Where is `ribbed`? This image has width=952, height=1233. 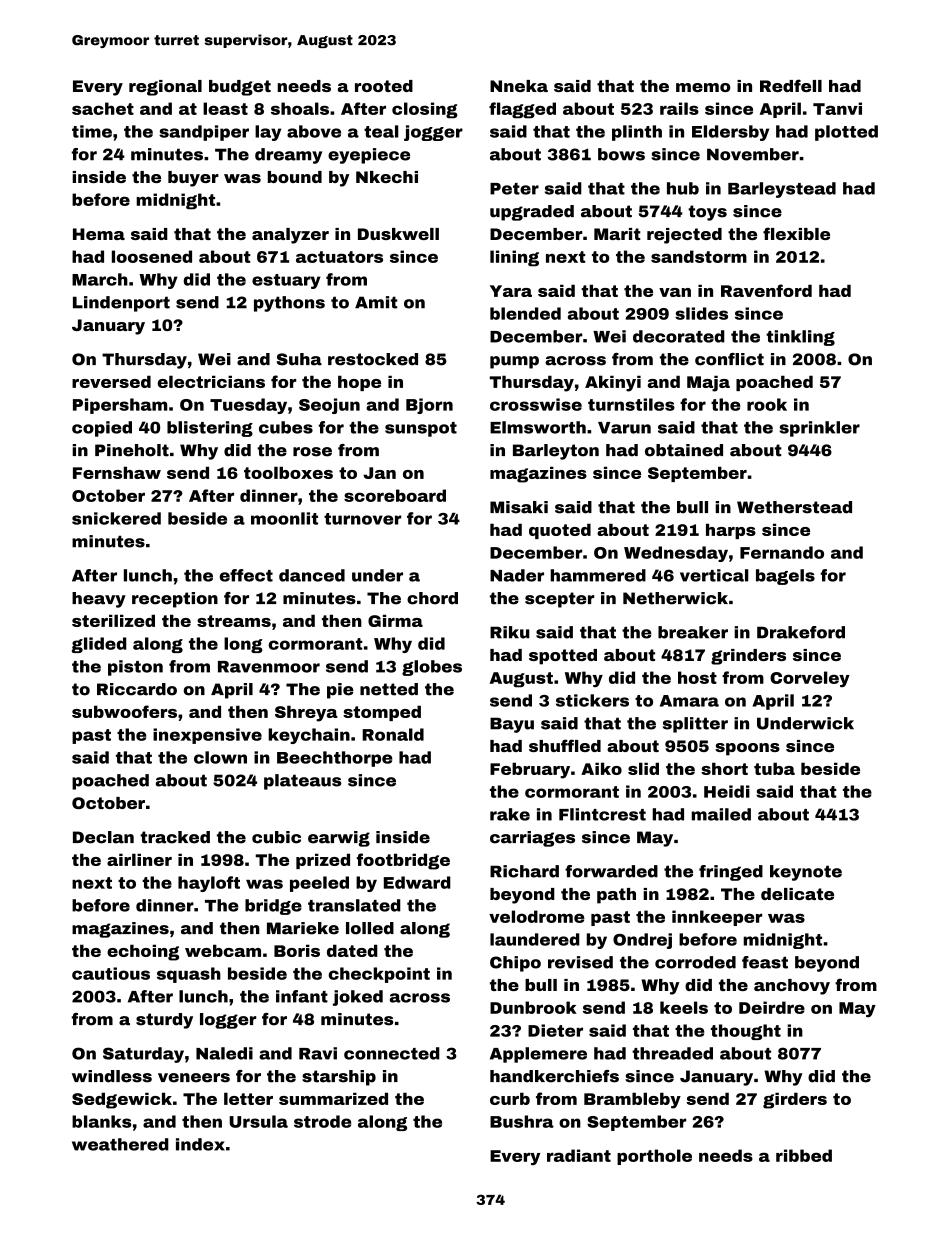
ribbed is located at coordinates (804, 1155).
